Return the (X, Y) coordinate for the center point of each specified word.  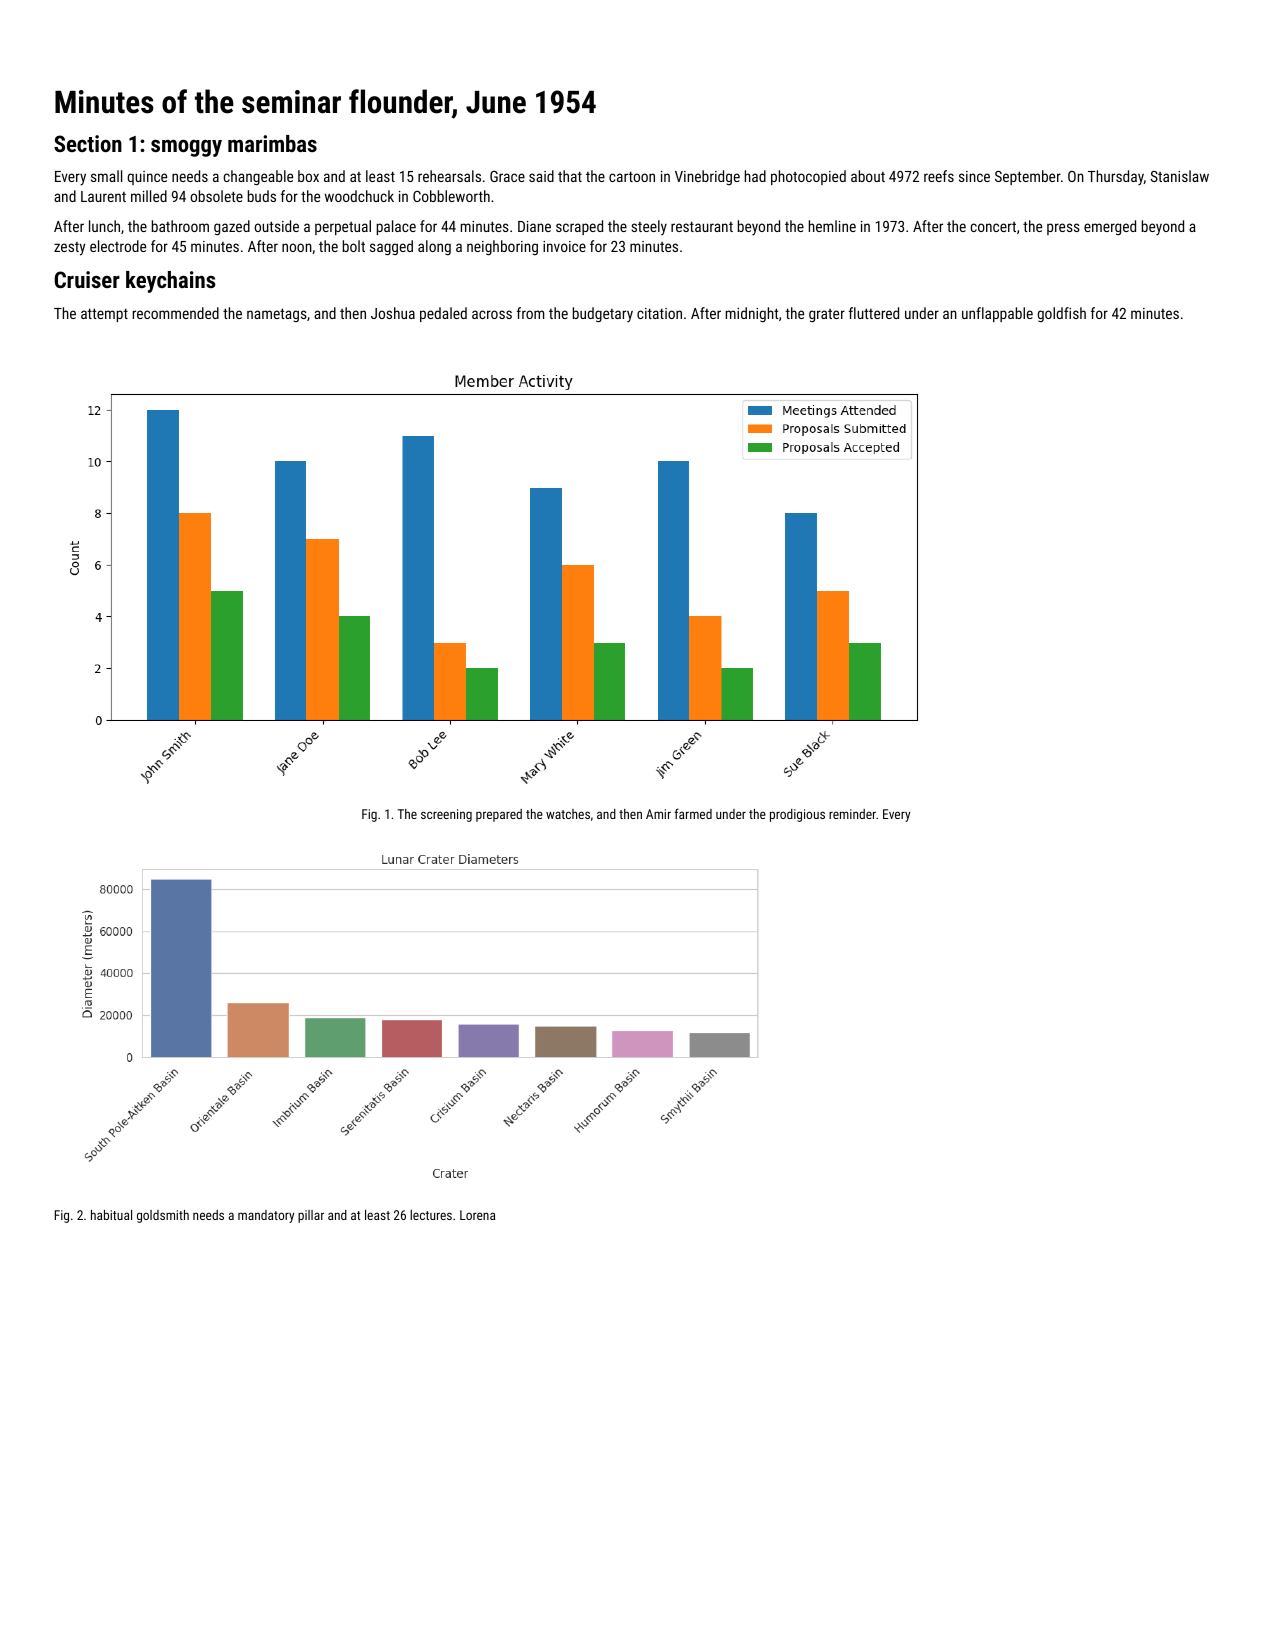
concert (993, 227)
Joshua (393, 313)
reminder (852, 814)
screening (446, 815)
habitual (111, 1215)
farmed (693, 813)
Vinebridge (707, 177)
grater (827, 315)
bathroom (180, 226)
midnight (752, 314)
